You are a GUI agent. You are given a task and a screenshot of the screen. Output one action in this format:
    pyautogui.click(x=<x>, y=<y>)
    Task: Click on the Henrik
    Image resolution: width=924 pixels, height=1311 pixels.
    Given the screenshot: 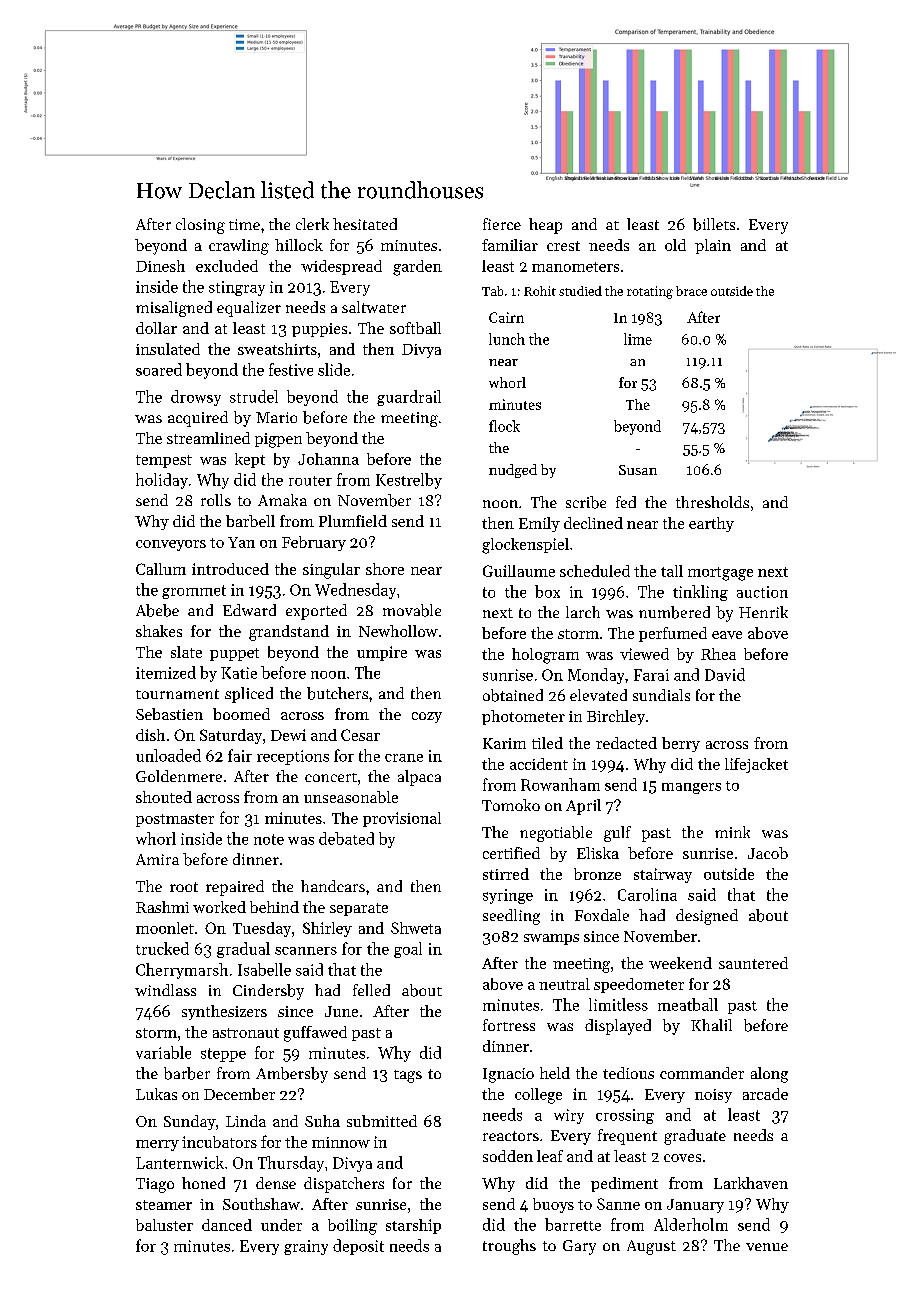 What is the action you would take?
    pyautogui.click(x=763, y=612)
